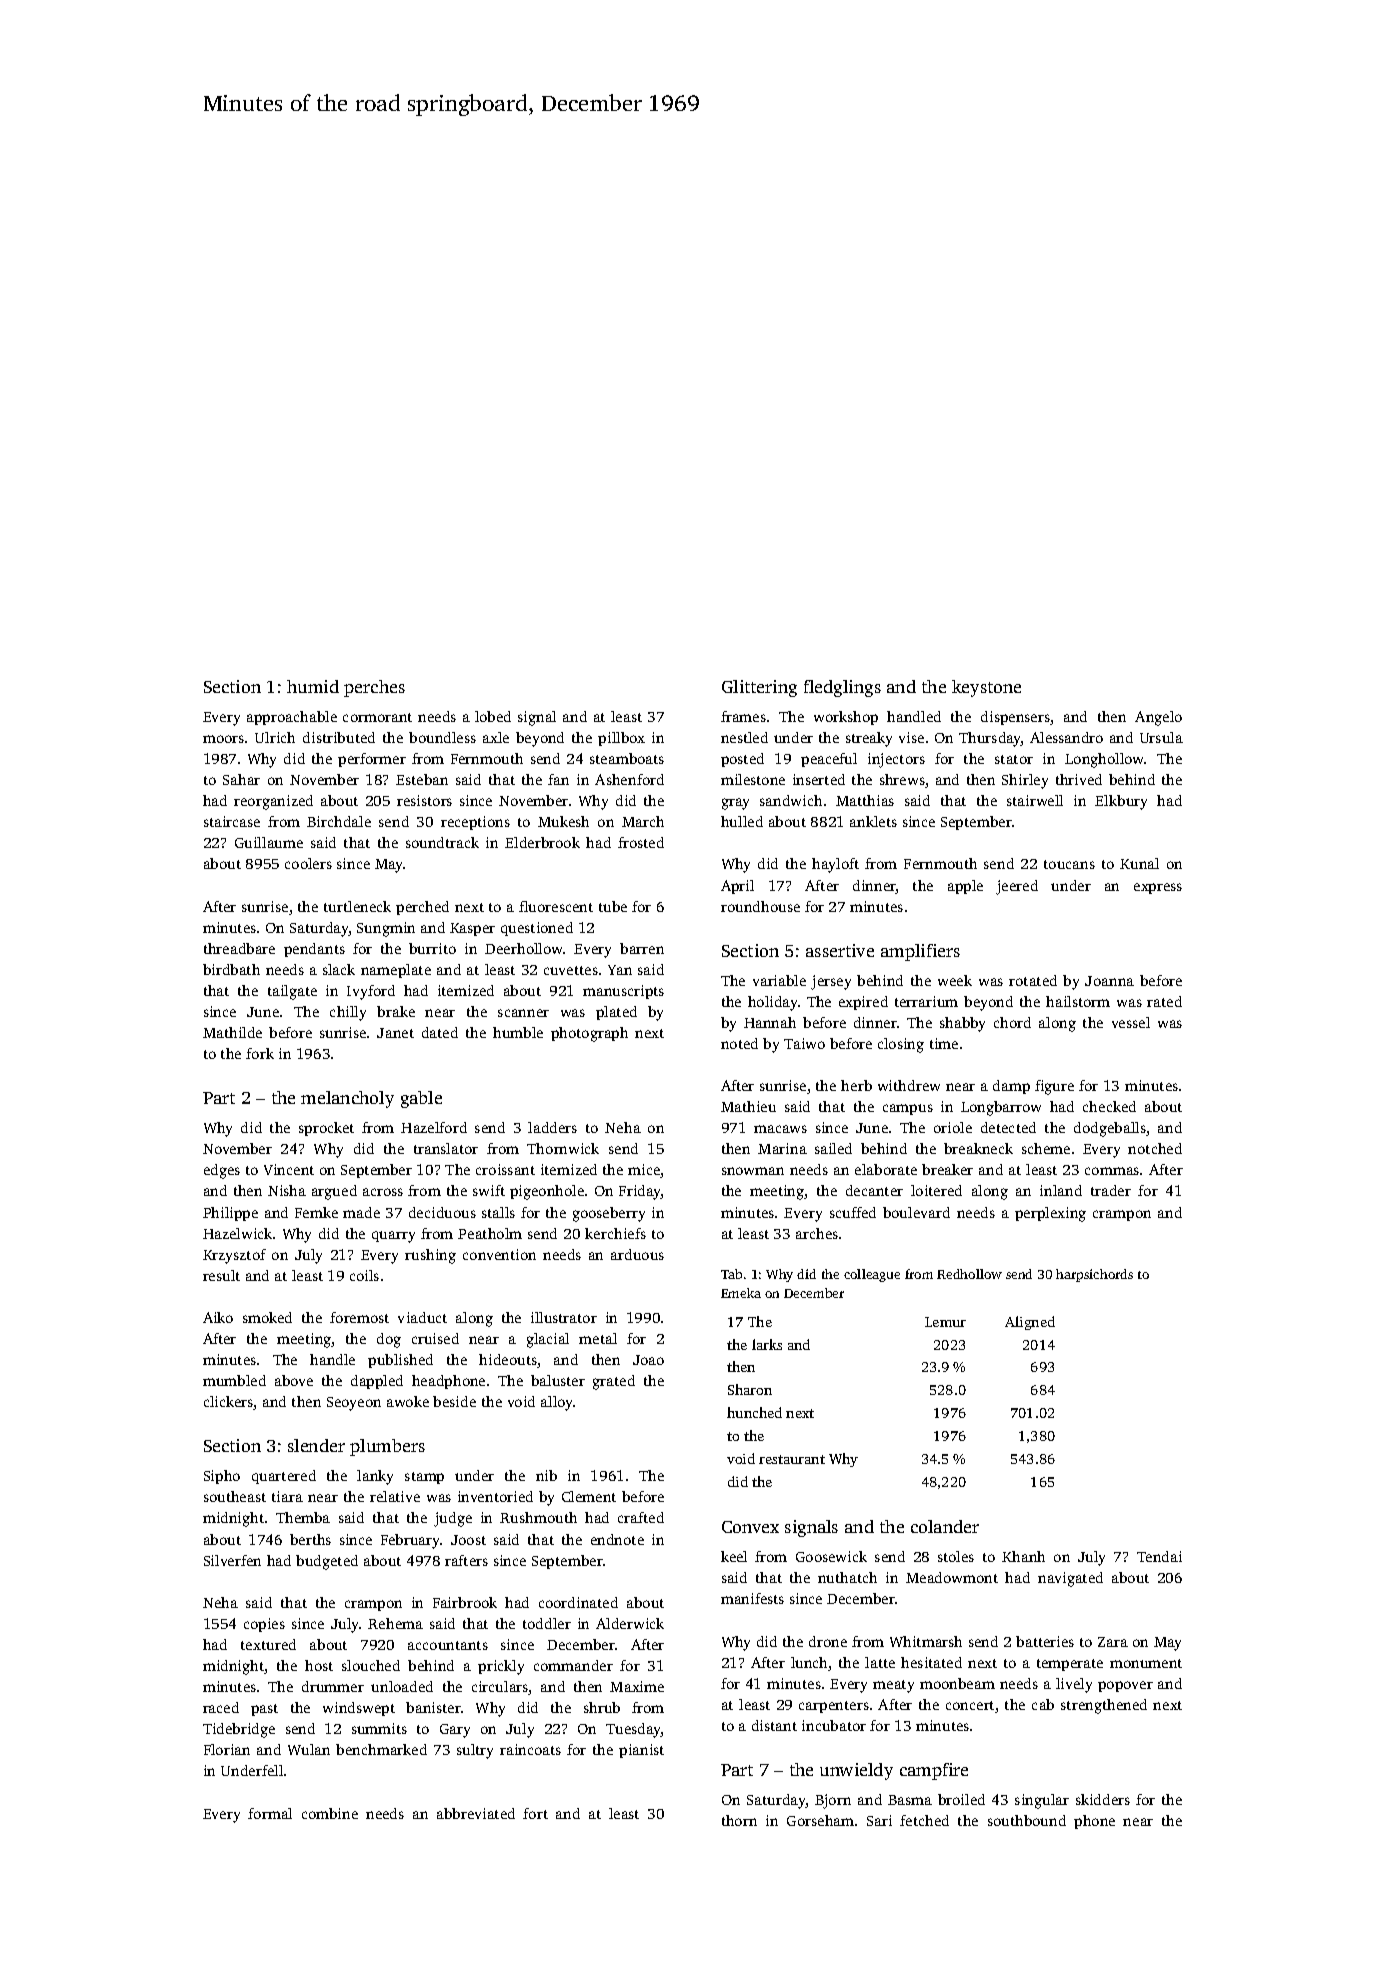  I want to click on plumbers, so click(387, 1447).
